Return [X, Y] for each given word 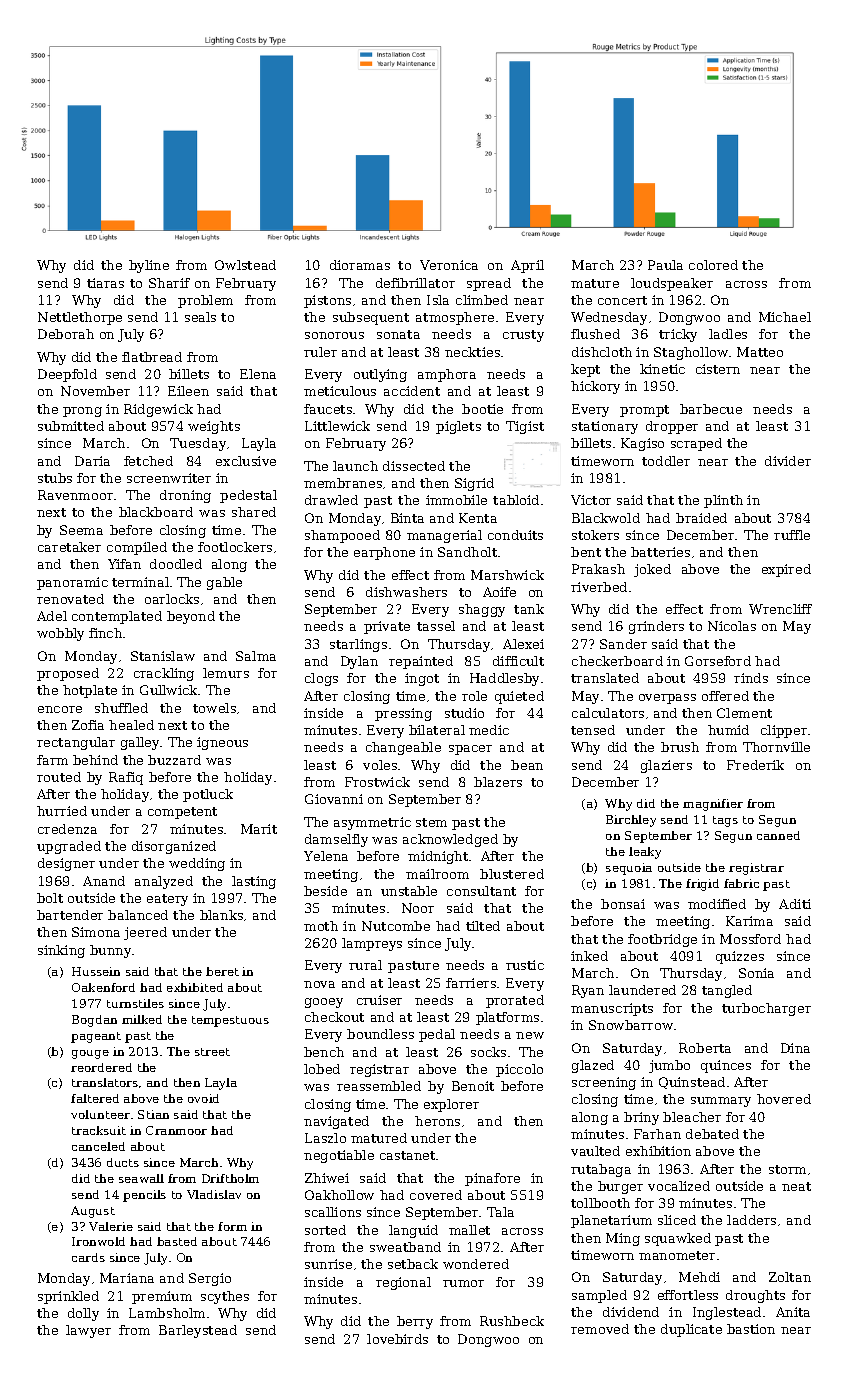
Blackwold [606, 518]
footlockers [235, 547]
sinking [61, 951]
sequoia [629, 869]
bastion [751, 1329]
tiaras [105, 283]
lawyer [88, 1331]
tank [529, 609]
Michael [785, 317]
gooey [324, 1003]
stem [431, 822]
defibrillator [415, 283]
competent [182, 813]
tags [725, 821]
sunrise [328, 1264]
